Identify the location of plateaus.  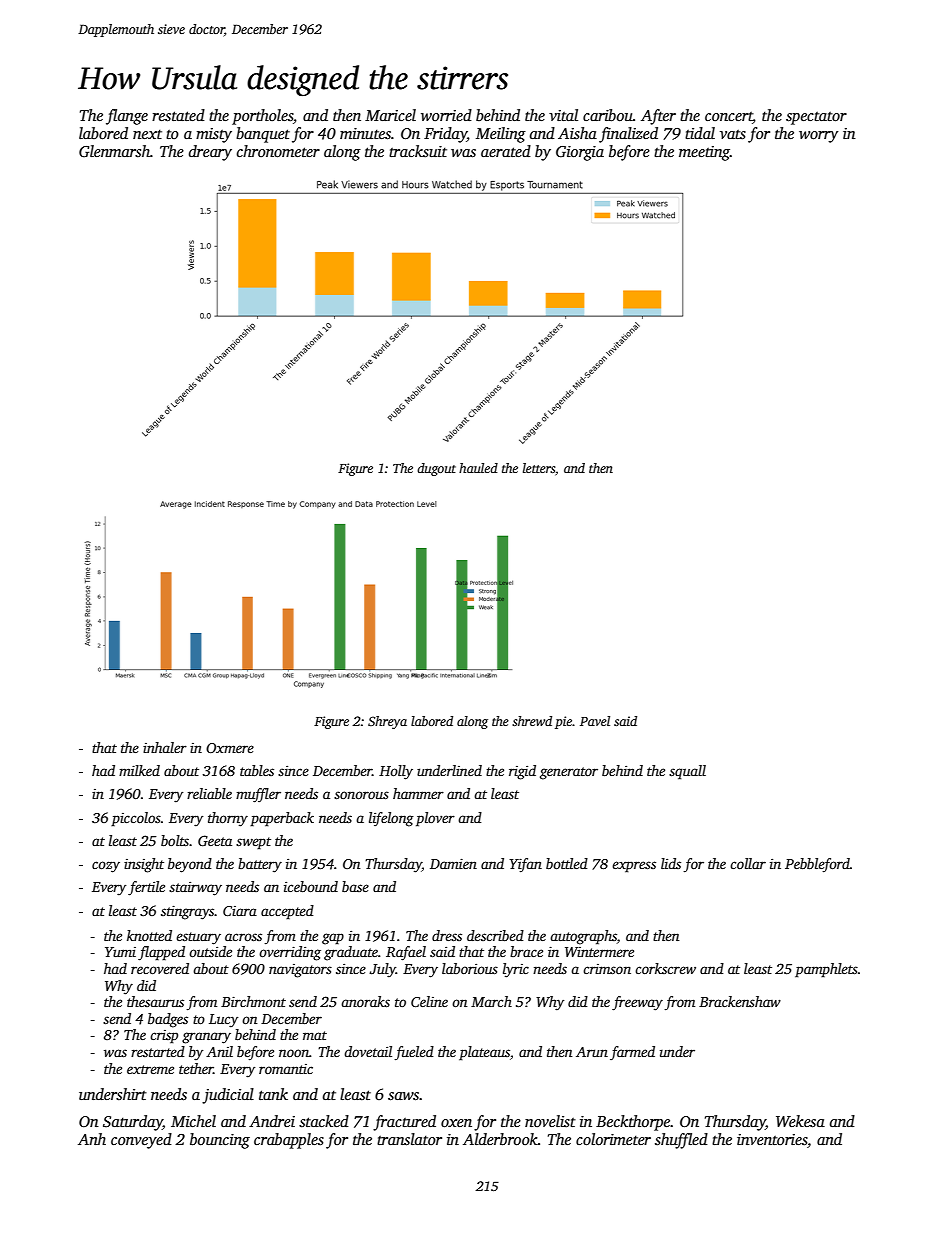
(484, 1053).
